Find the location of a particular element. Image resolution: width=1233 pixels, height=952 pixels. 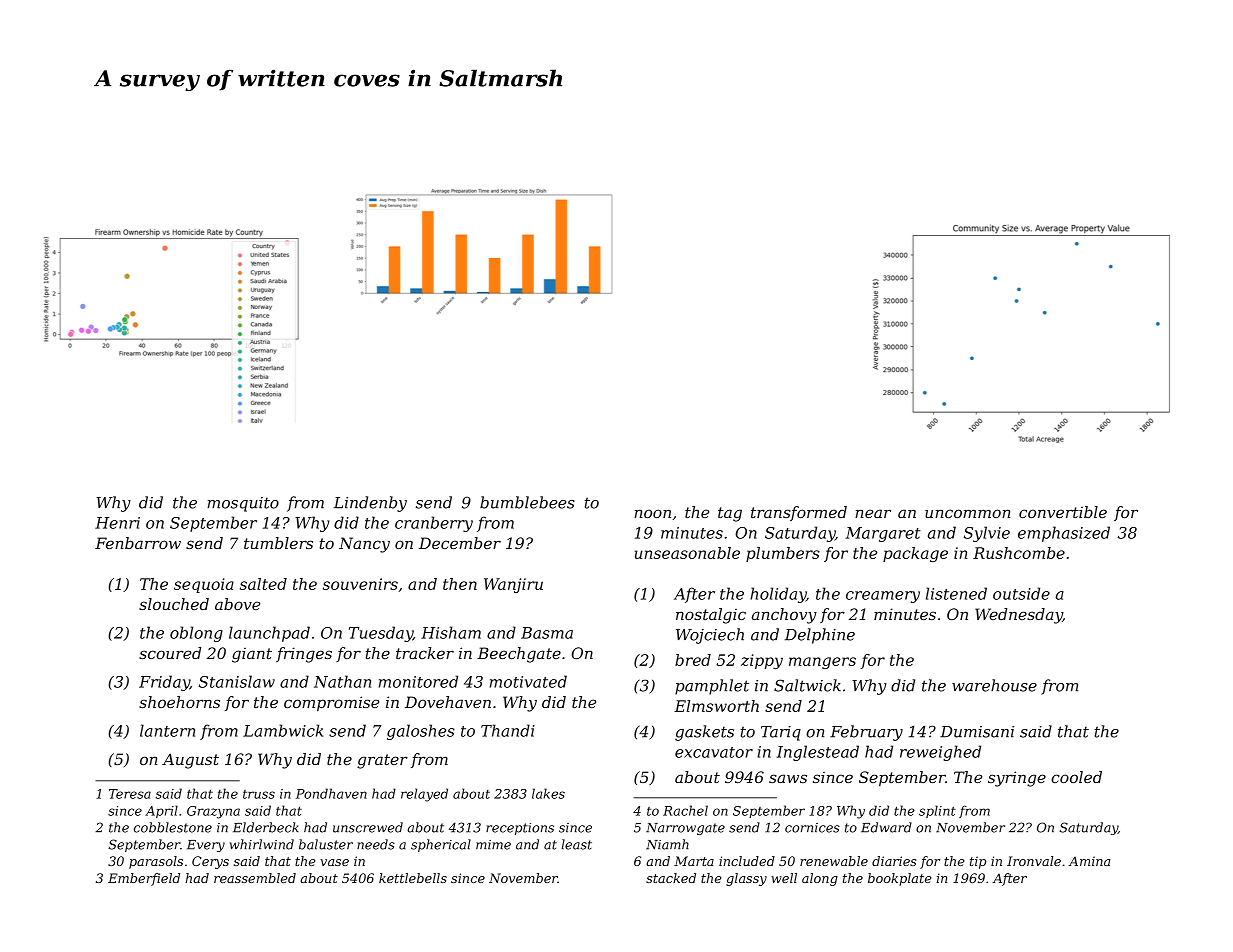

gaskets is located at coordinates (704, 733).
